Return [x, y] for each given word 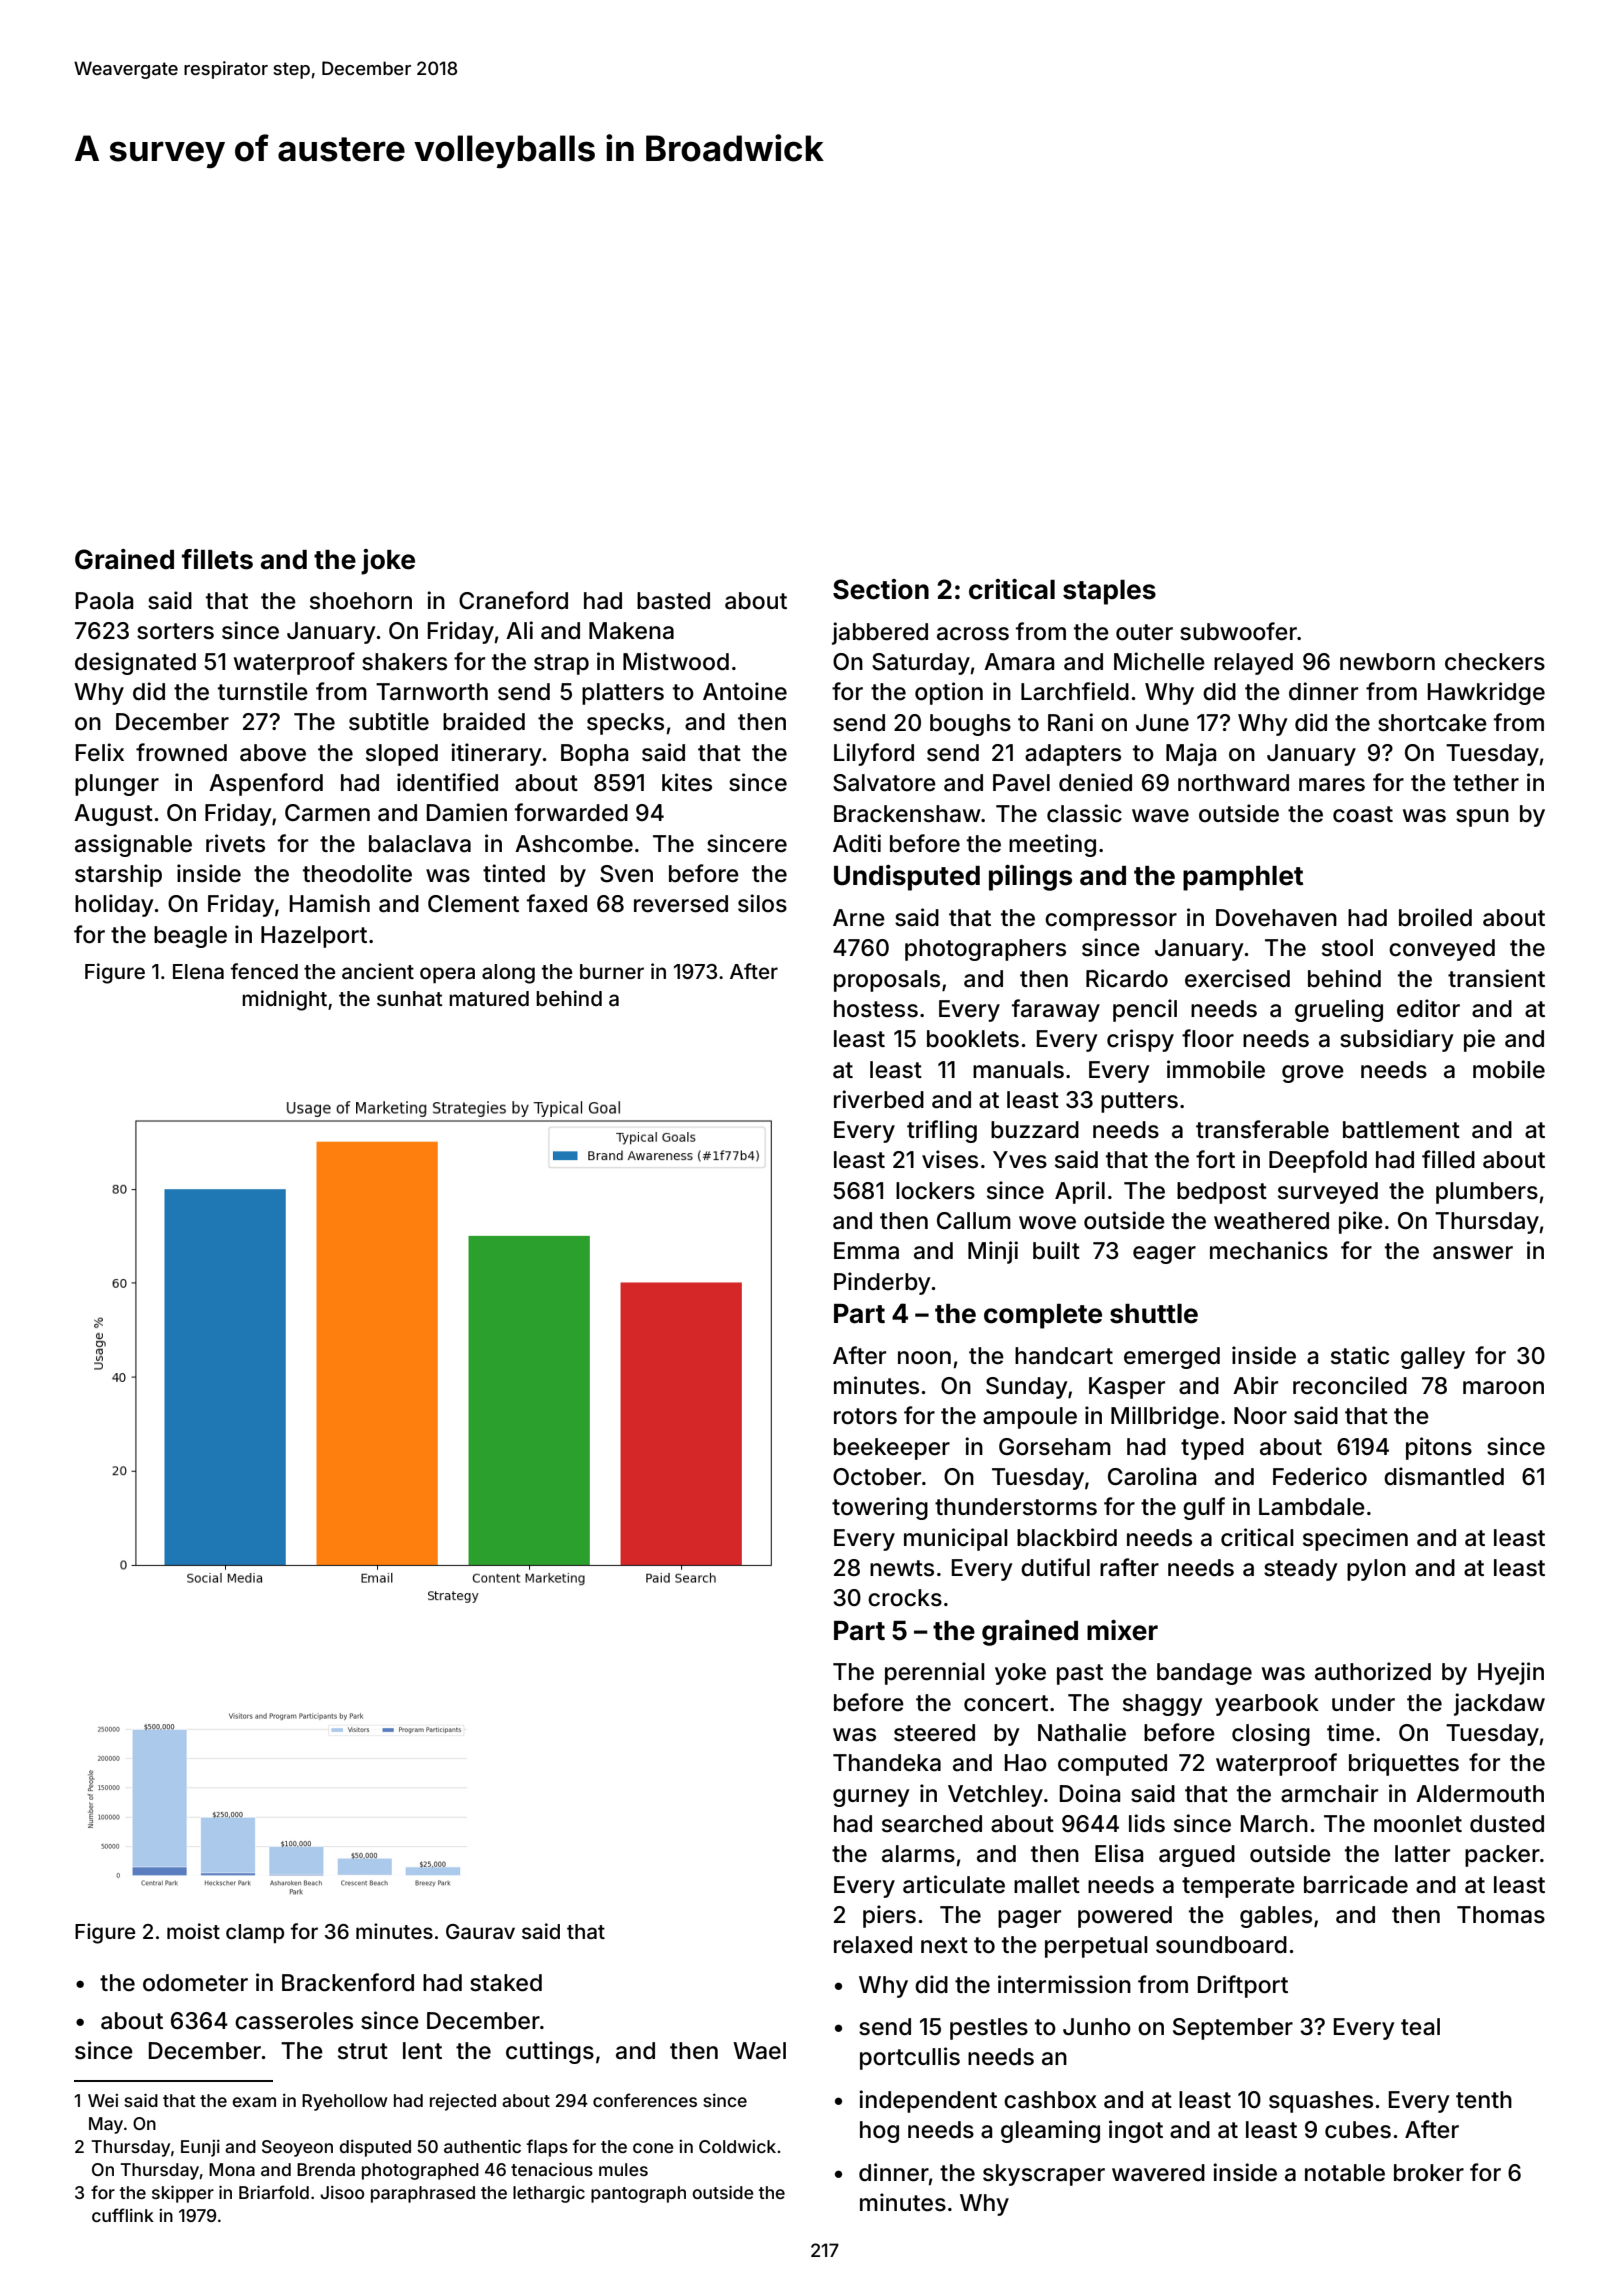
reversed [681, 904]
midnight [284, 1000]
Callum [974, 1221]
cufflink [123, 2215]
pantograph [638, 2194]
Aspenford [266, 784]
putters [1139, 1102]
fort [1215, 1159]
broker [1429, 2173]
